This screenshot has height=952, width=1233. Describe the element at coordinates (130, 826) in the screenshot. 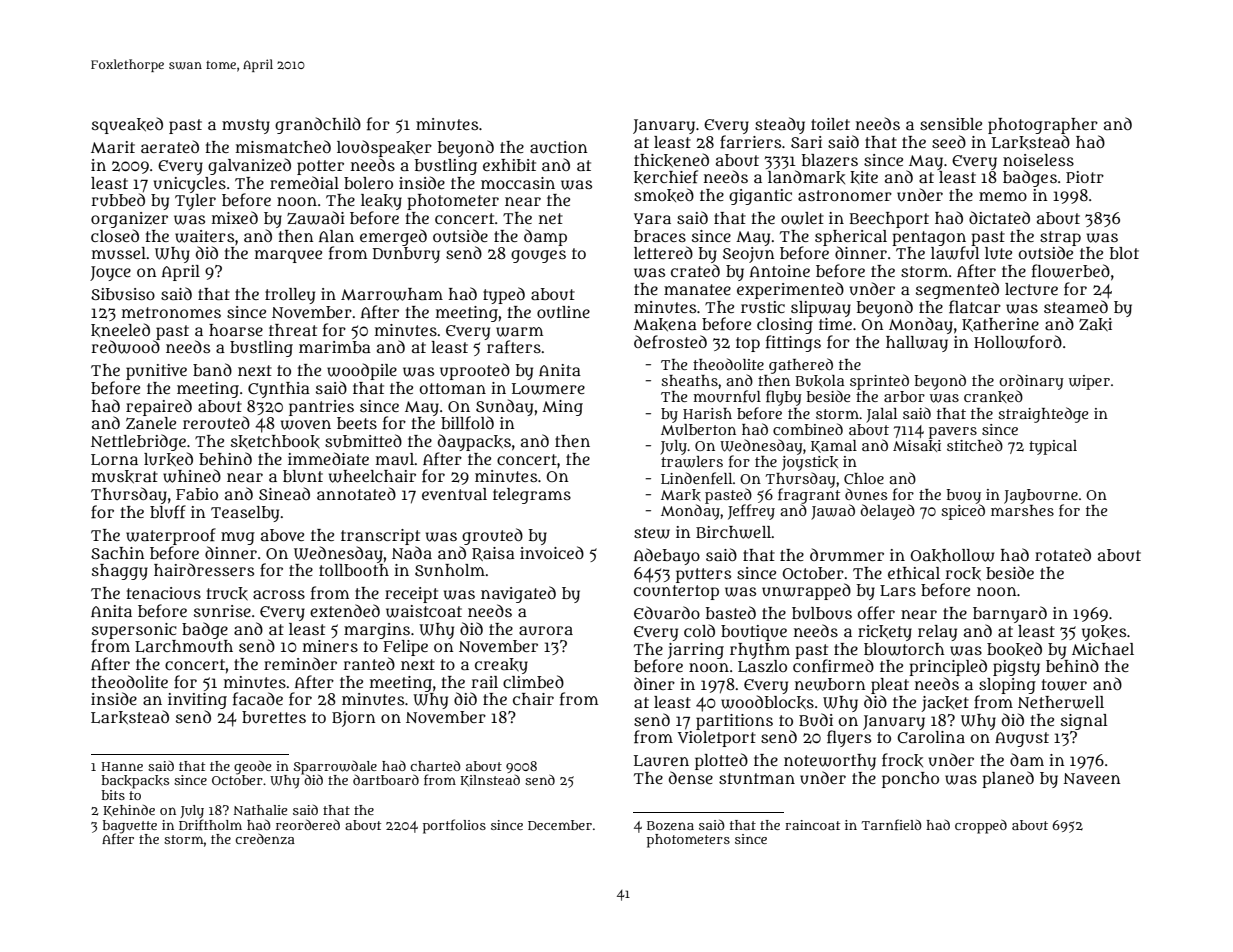

I see `baguette` at that location.
